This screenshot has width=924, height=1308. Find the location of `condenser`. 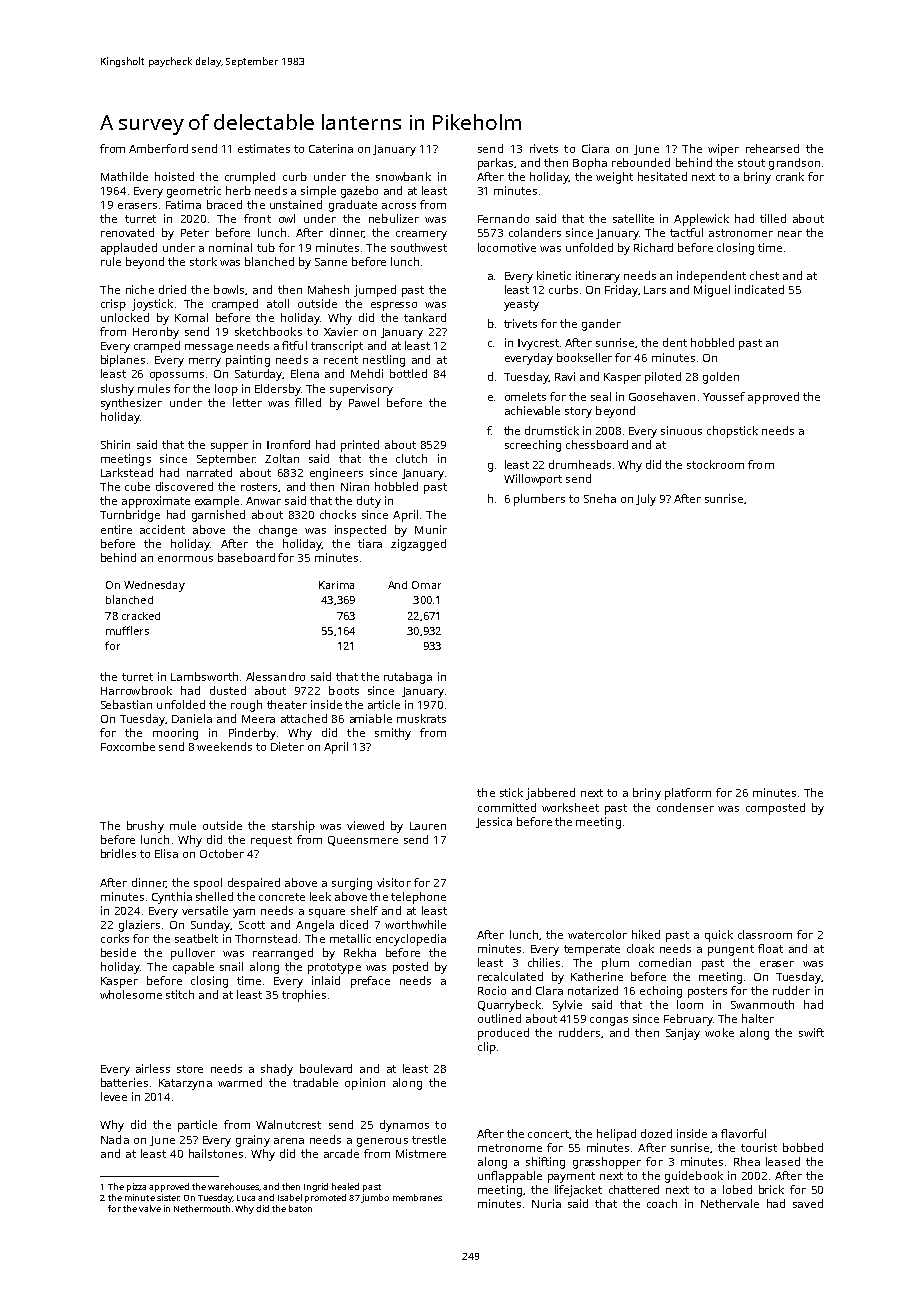

condenser is located at coordinates (685, 807).
